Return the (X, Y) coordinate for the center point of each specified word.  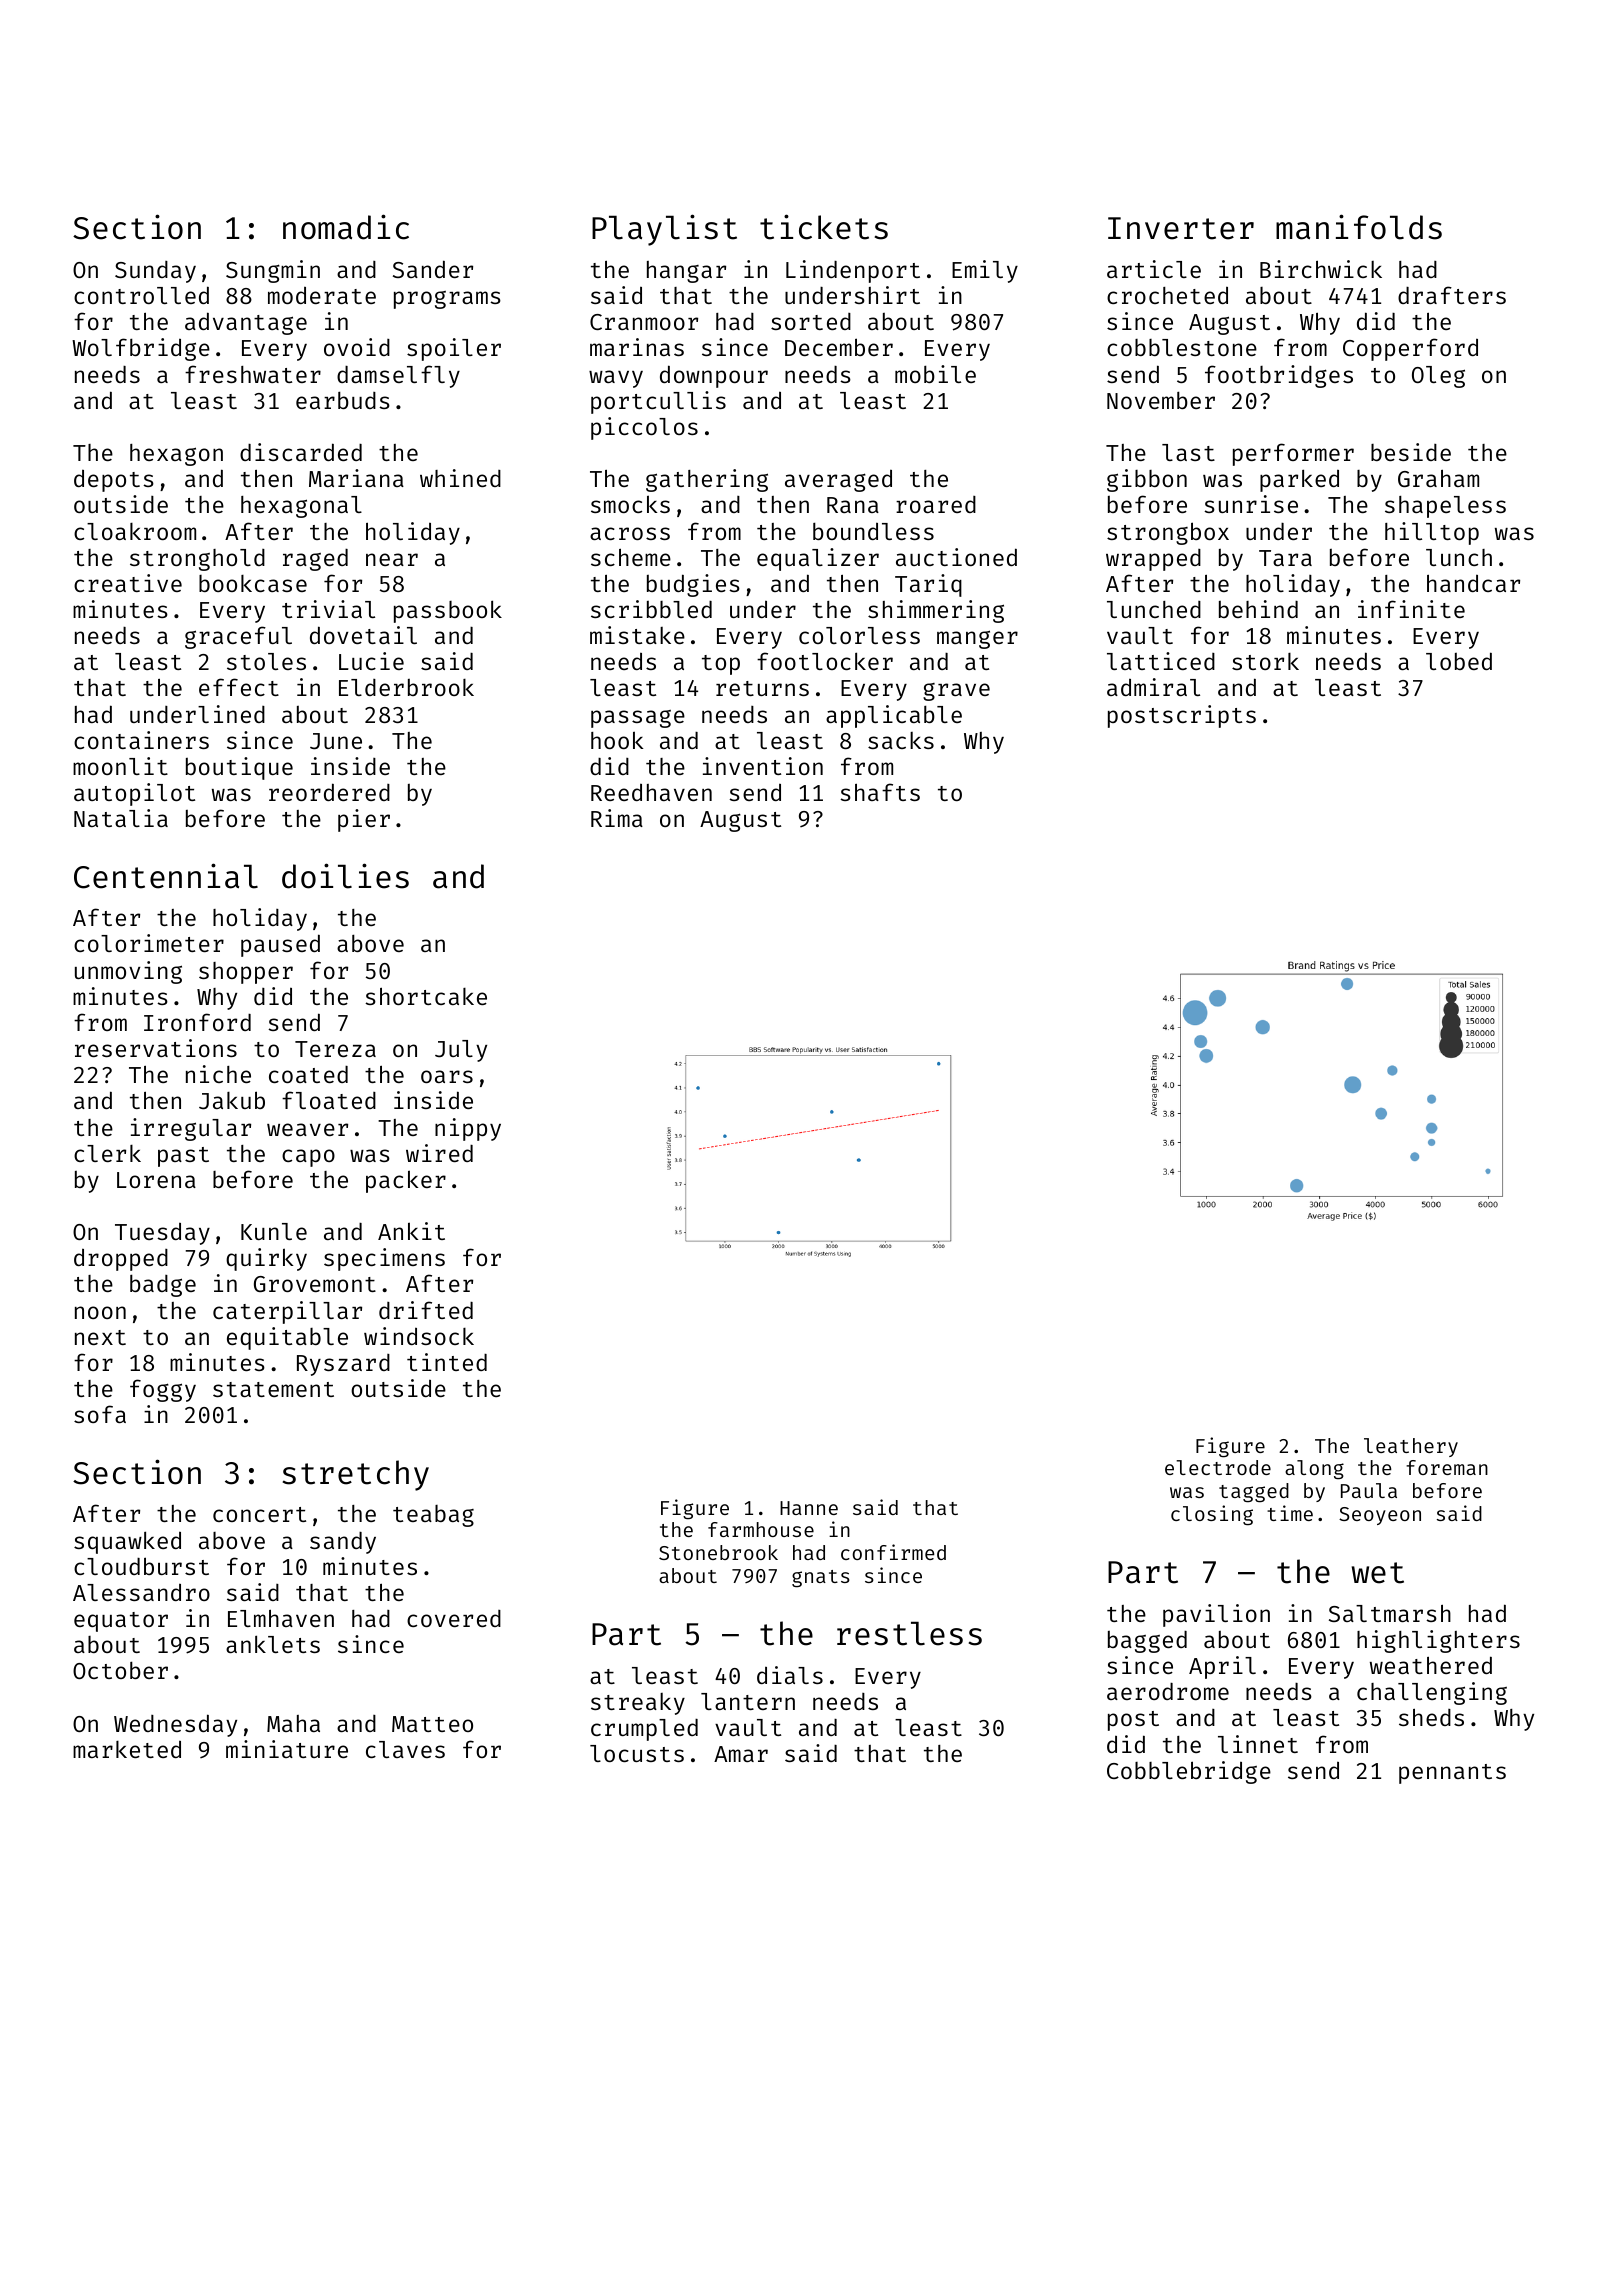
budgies (693, 585)
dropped (121, 1259)
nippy (468, 1129)
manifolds (1359, 227)
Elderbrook (406, 687)
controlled (141, 295)
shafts (880, 792)
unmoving (128, 972)
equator (121, 1622)
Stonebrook (718, 1552)
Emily (985, 271)
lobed (1459, 661)
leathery (1411, 1447)
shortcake (426, 996)
